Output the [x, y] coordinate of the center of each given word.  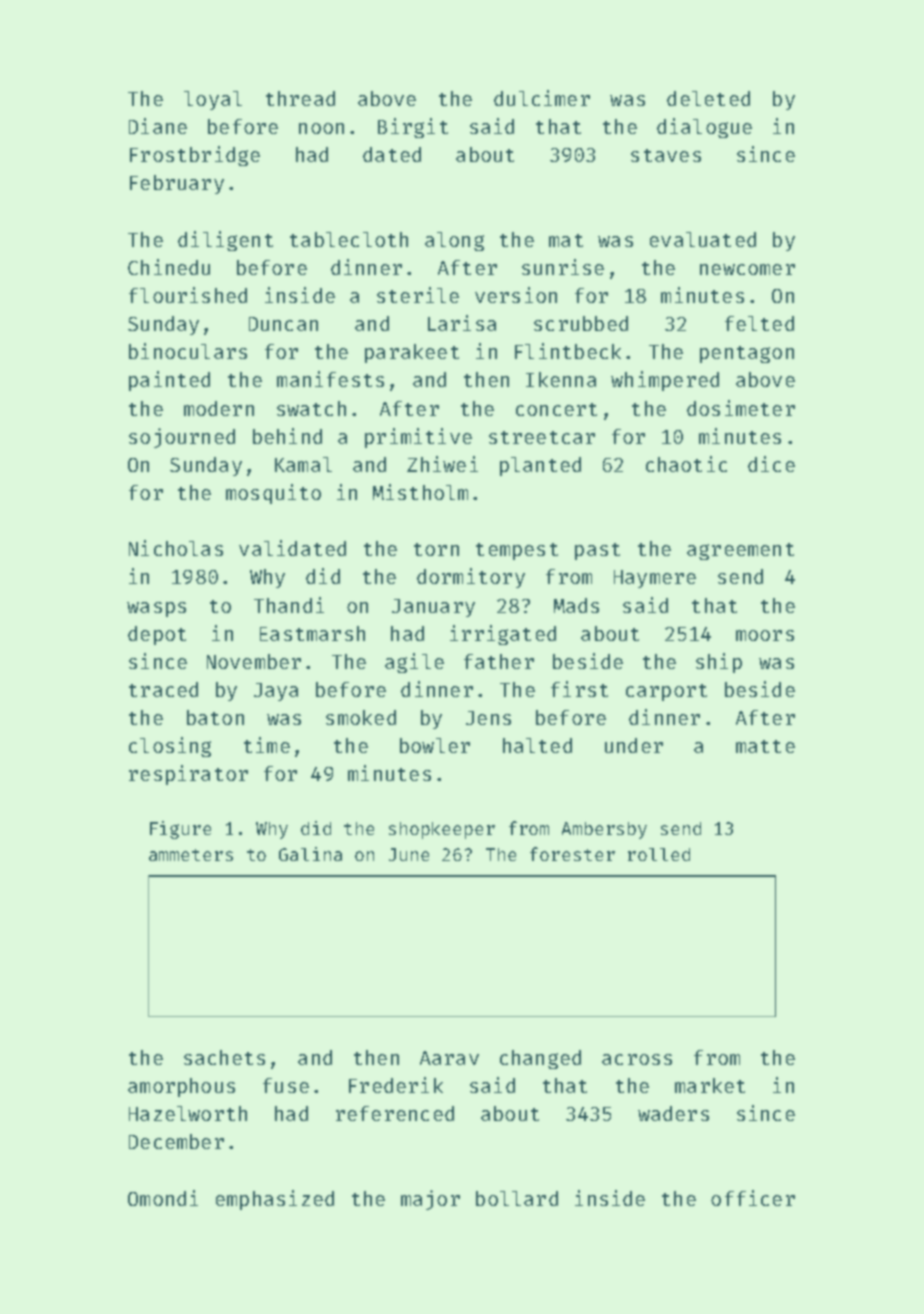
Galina [310, 854]
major [430, 1200]
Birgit [413, 128]
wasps [156, 609]
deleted [708, 98]
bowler [435, 745]
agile [414, 663]
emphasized [275, 1200]
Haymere [655, 579]
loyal [213, 100]
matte [765, 746]
